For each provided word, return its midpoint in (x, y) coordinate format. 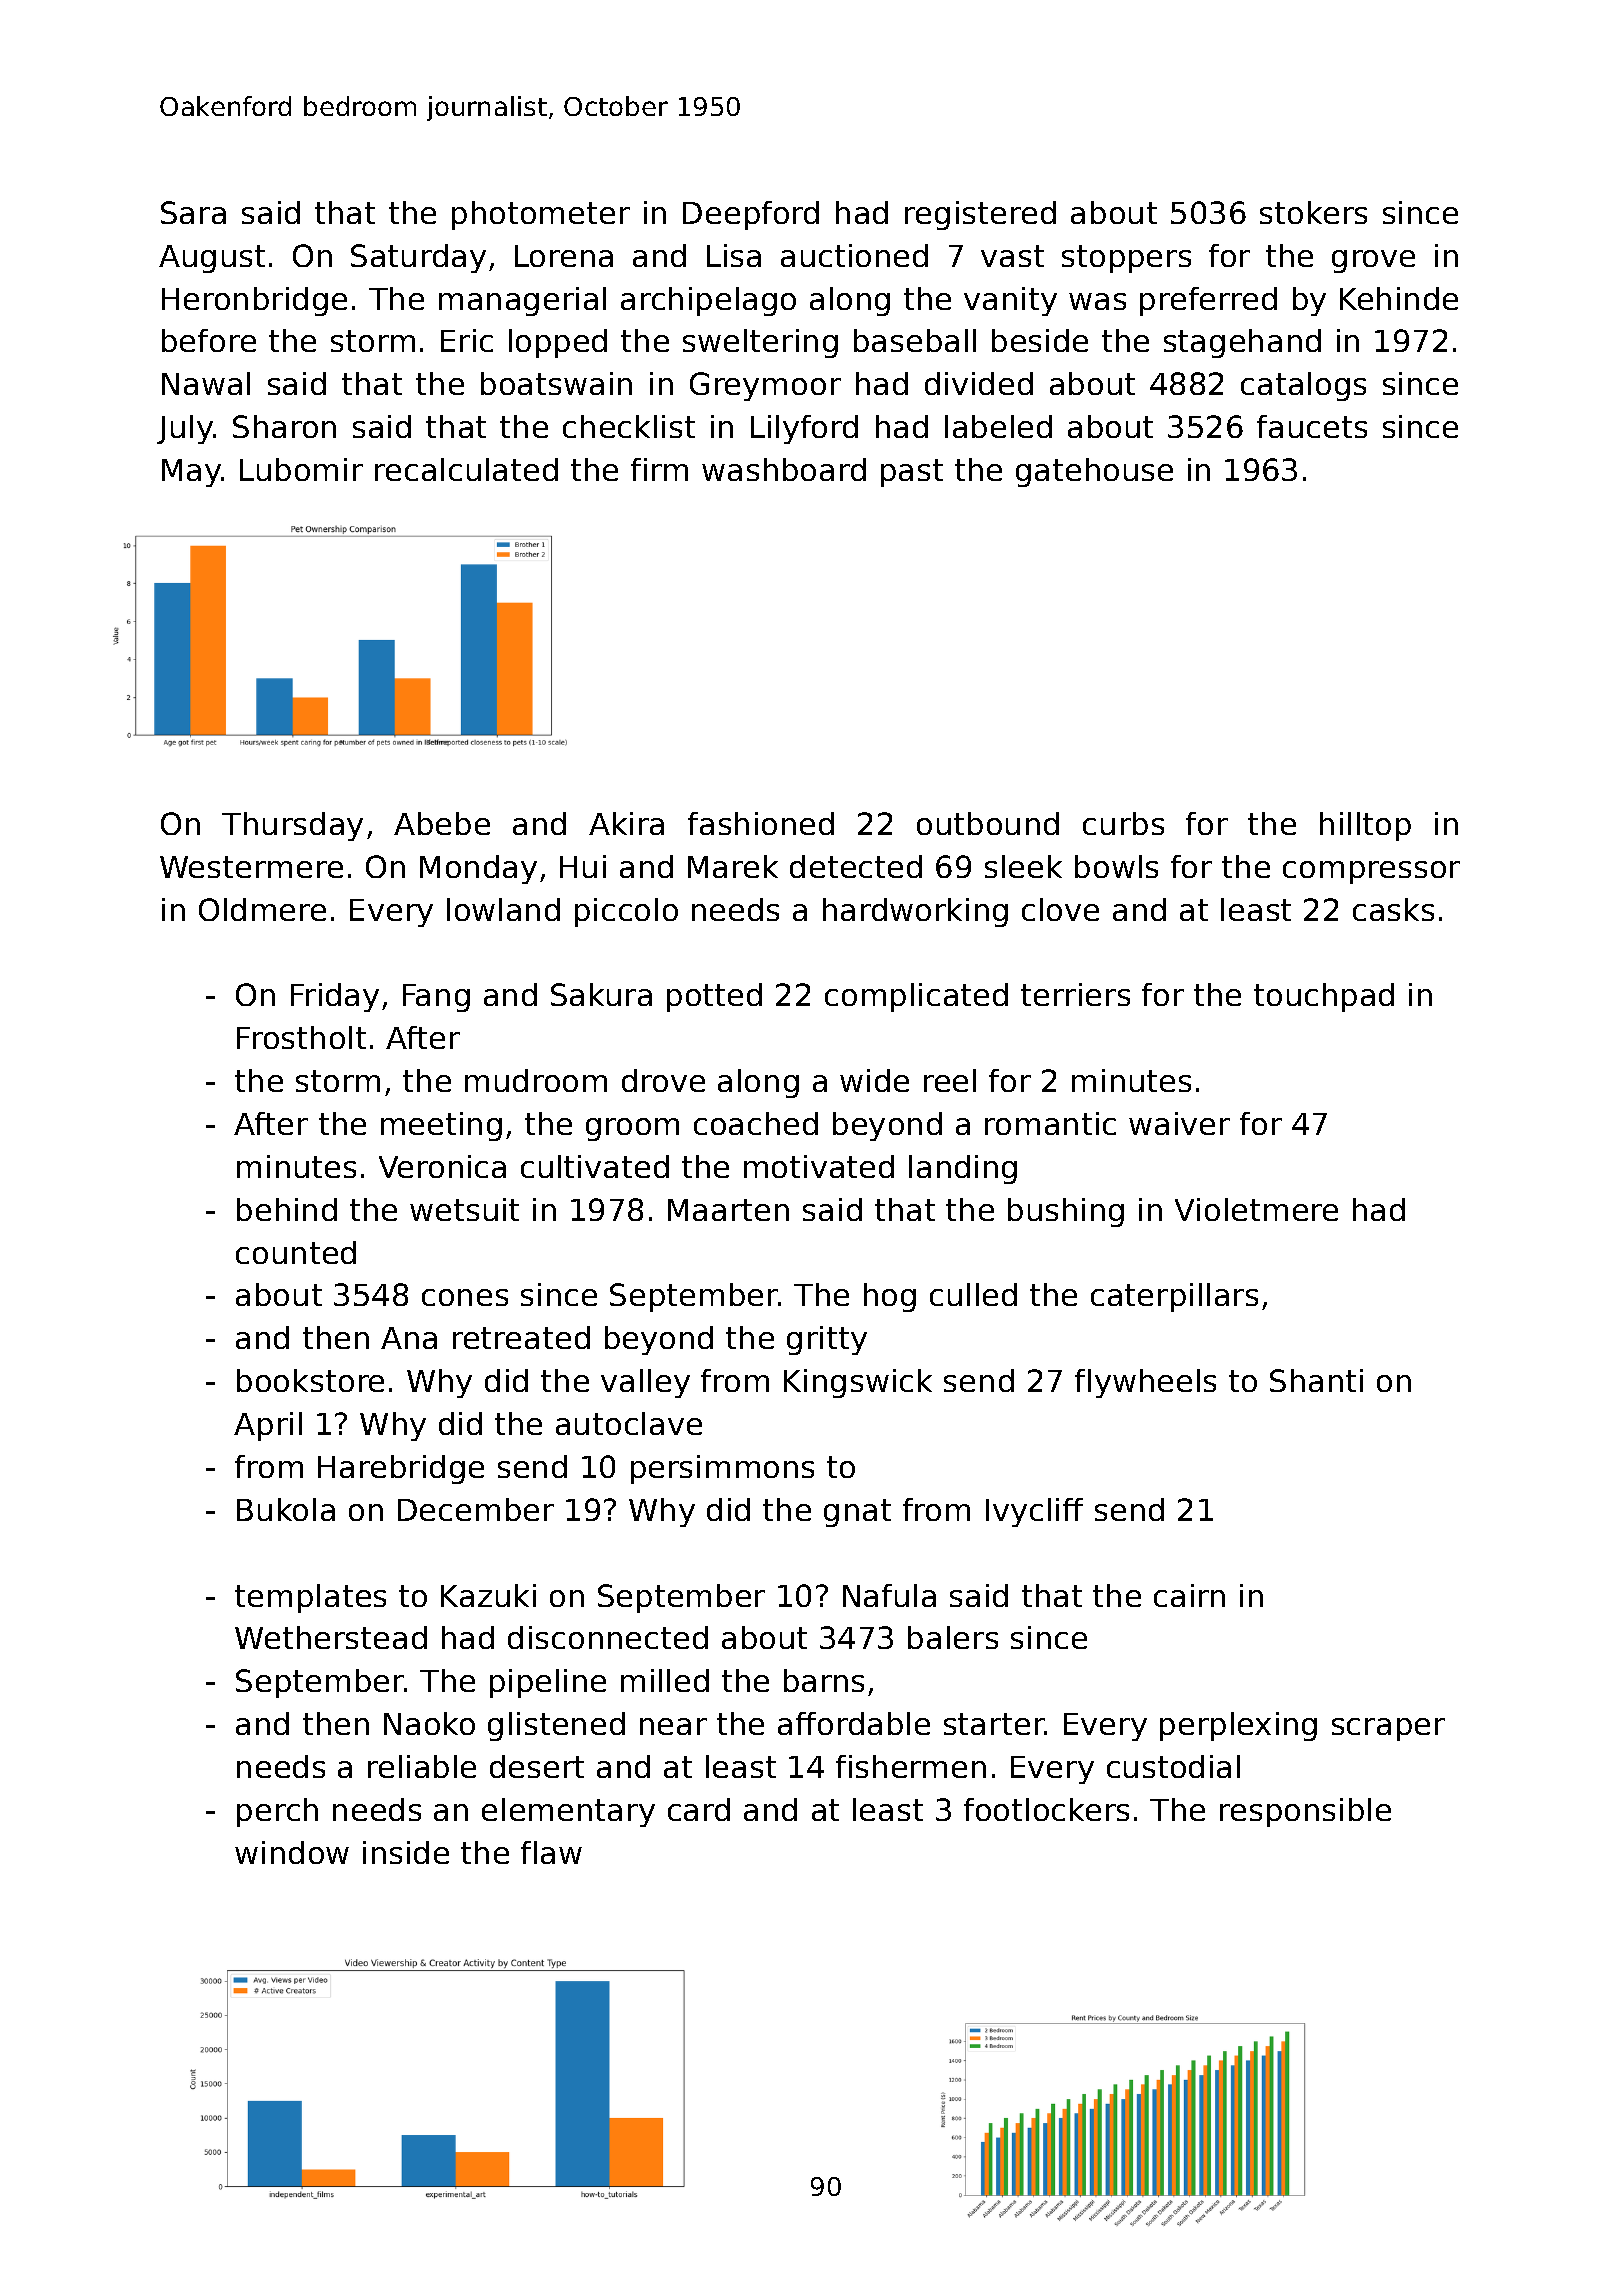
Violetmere (1256, 1209)
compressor (1371, 872)
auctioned (854, 255)
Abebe (442, 823)
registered (980, 215)
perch (277, 1812)
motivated (819, 1166)
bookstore (310, 1380)
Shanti (1316, 1380)
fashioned (761, 823)
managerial (522, 301)
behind (287, 1209)
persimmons (722, 1469)
